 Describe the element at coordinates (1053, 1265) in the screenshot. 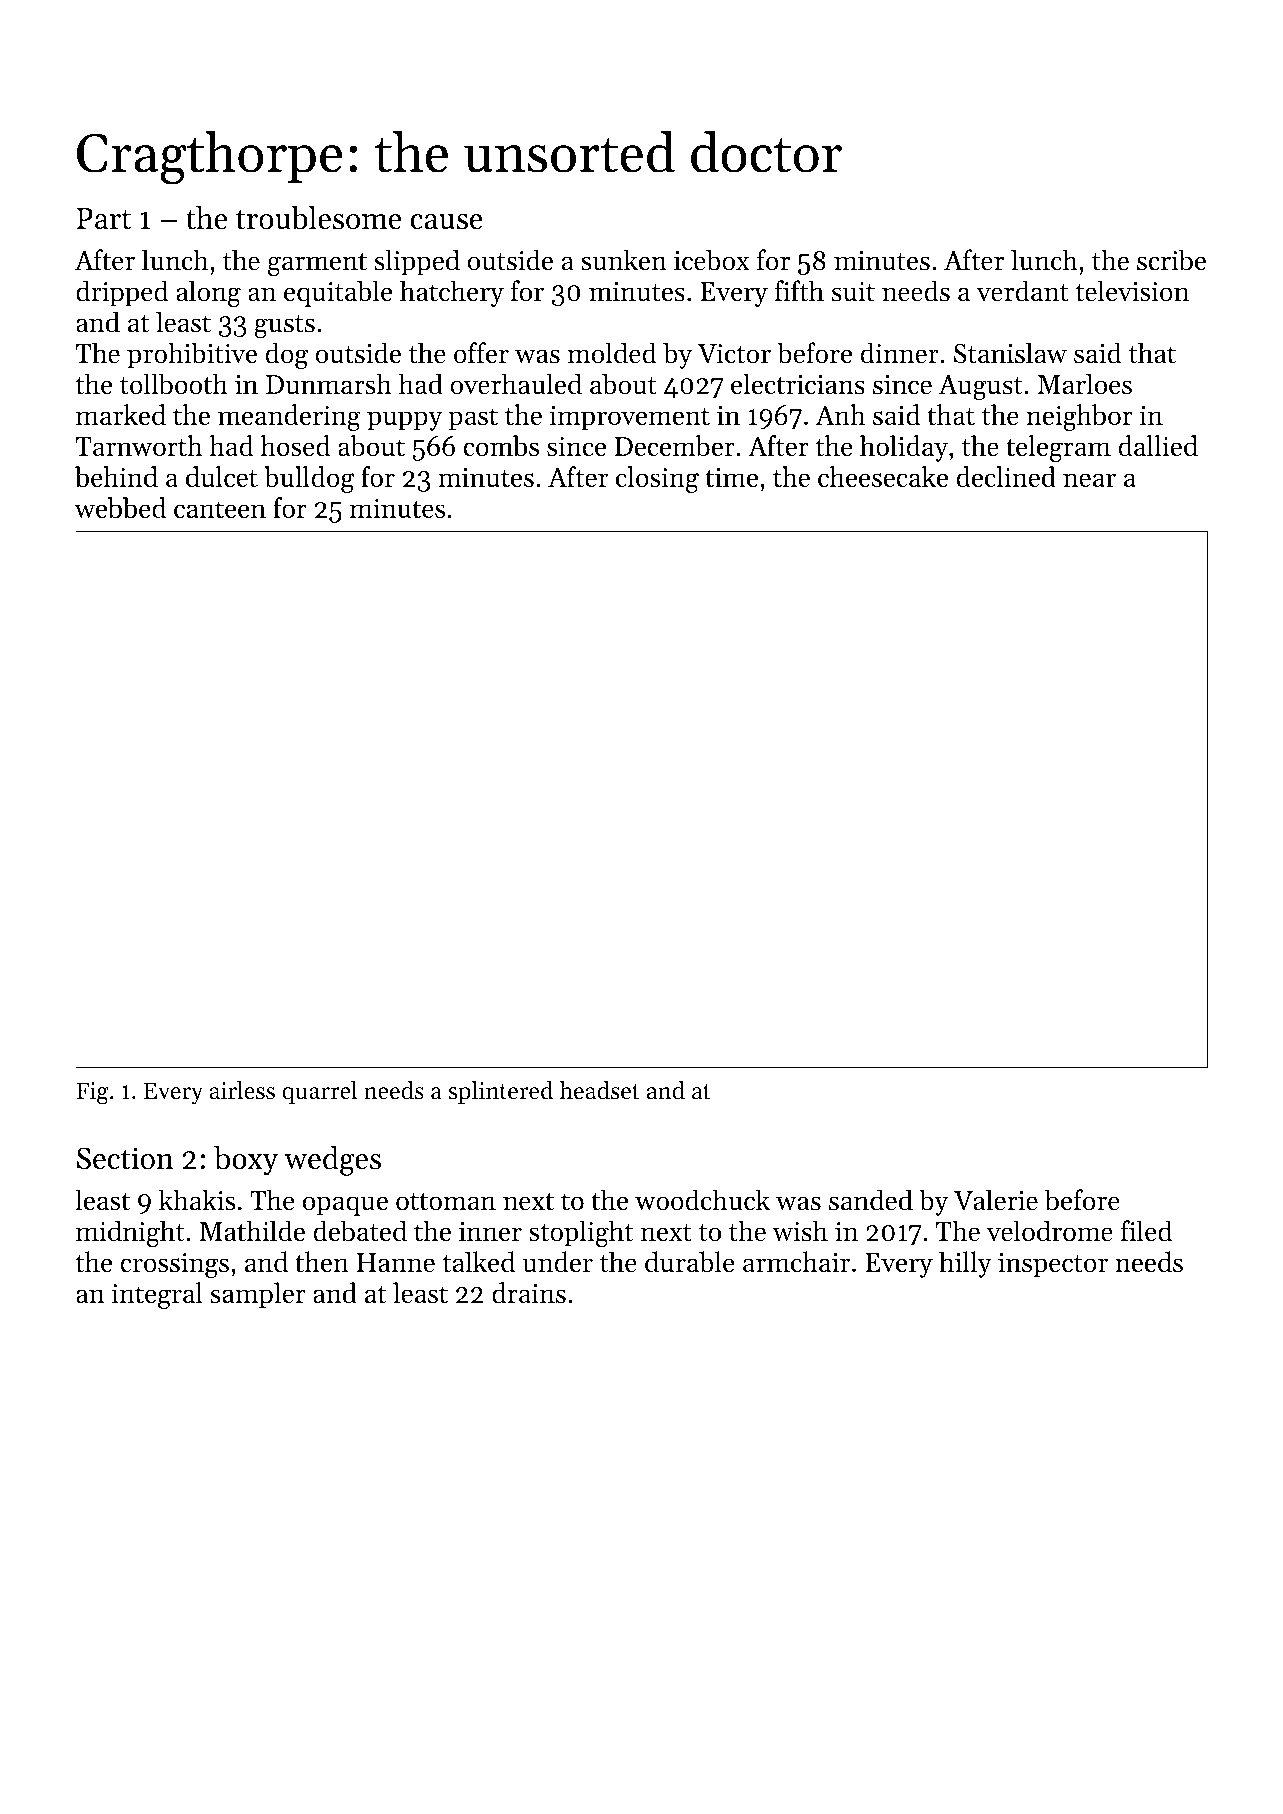

I see `inspector` at that location.
